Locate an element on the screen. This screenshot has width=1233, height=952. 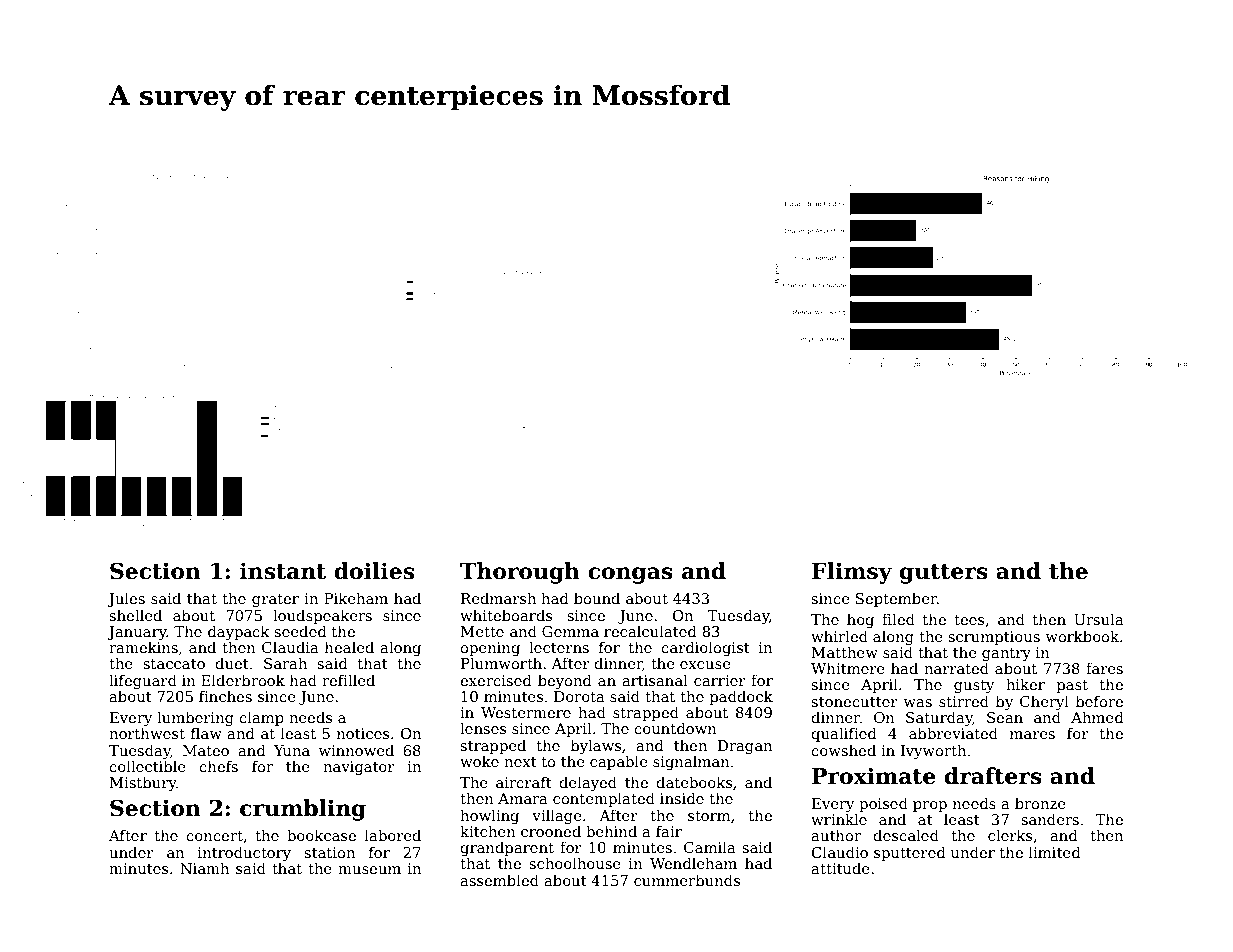
attitude is located at coordinates (840, 868).
